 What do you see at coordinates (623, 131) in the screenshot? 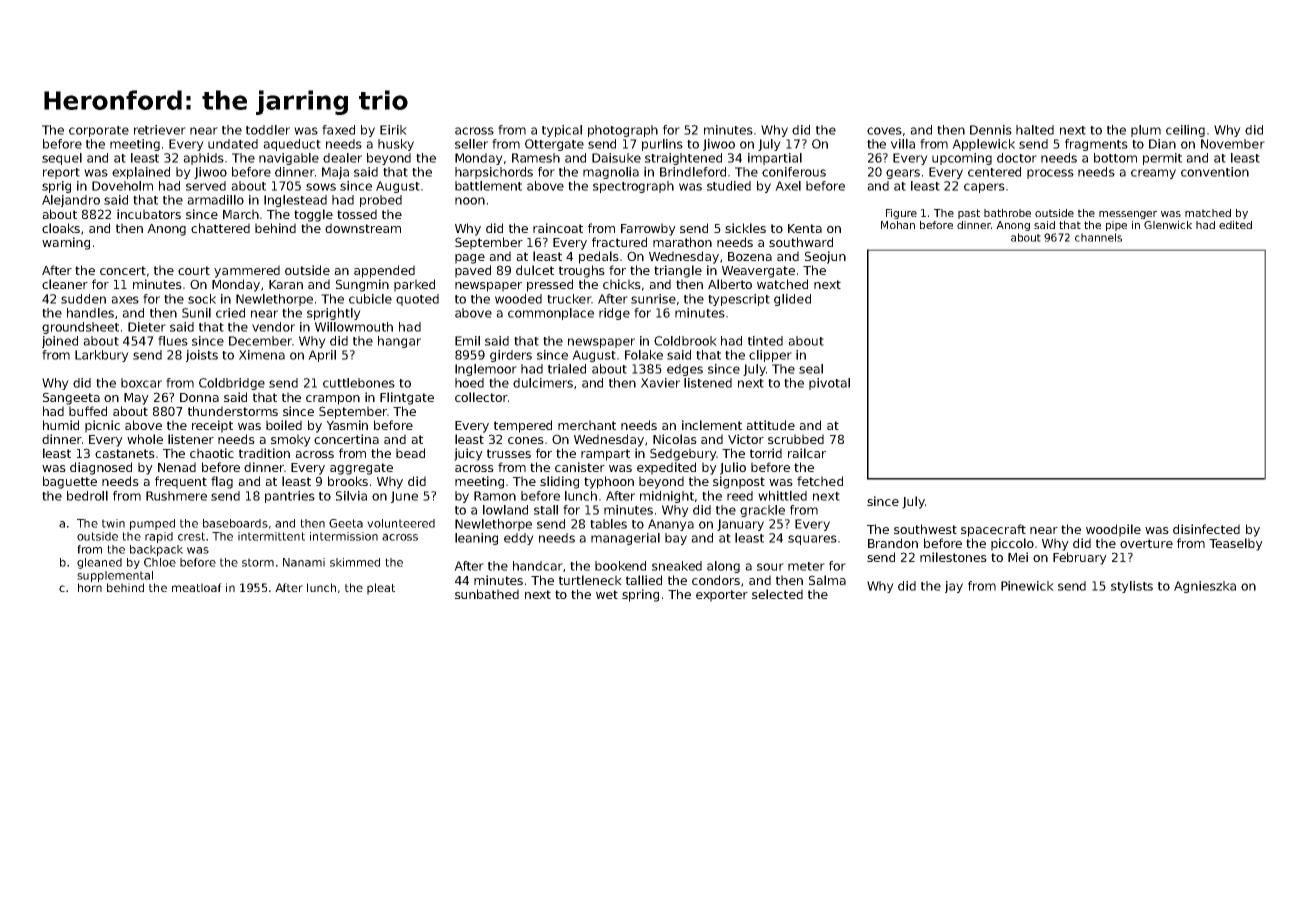
I see `photograph` at bounding box center [623, 131].
